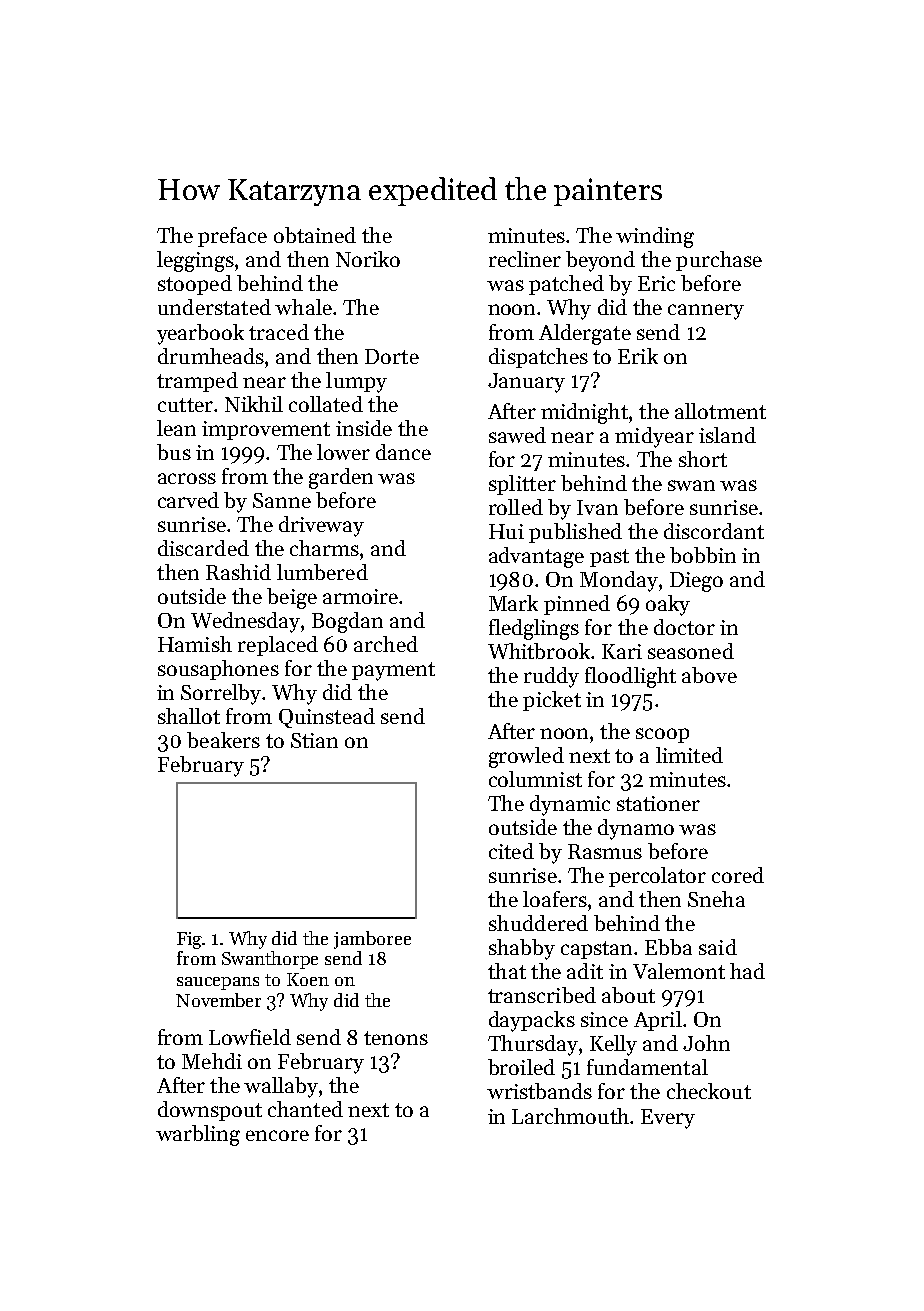  Describe the element at coordinates (668, 1119) in the screenshot. I see `Every` at that location.
